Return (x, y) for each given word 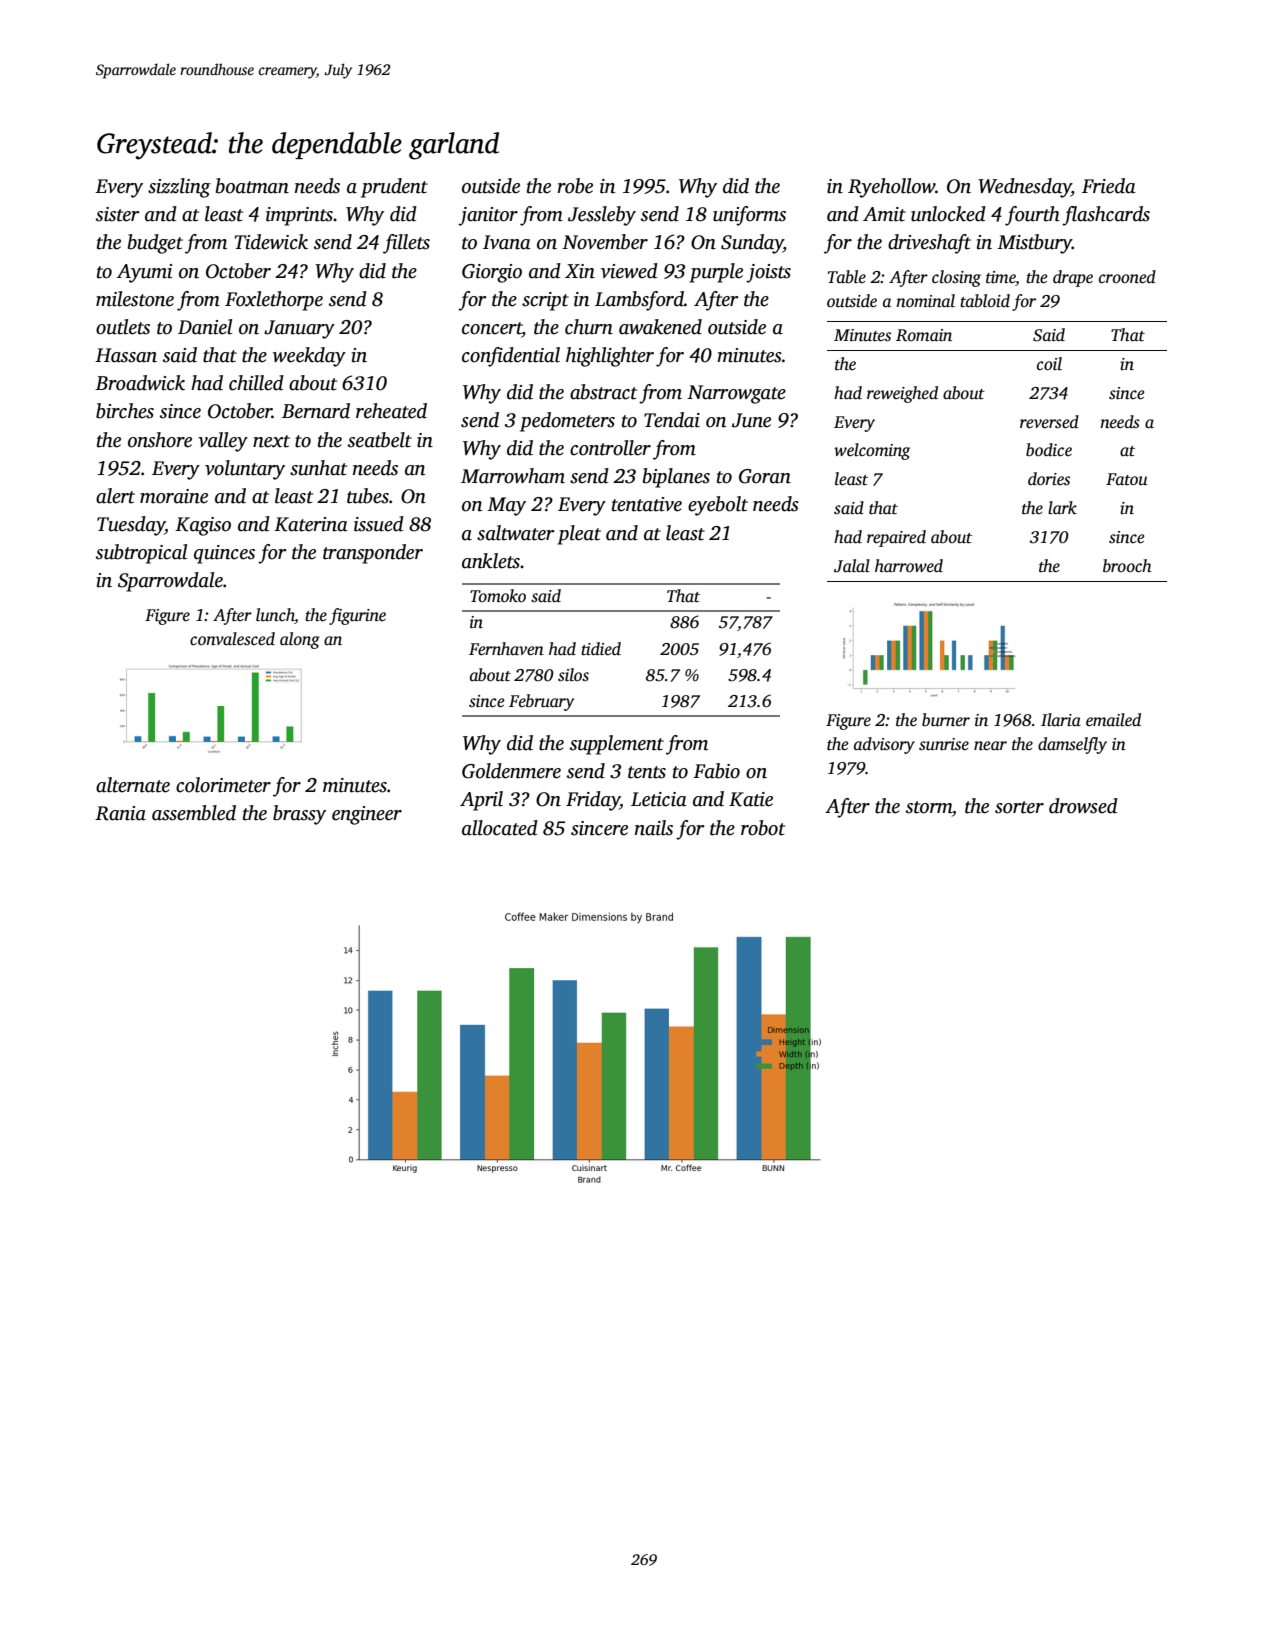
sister (118, 214)
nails (654, 828)
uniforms (749, 216)
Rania (120, 813)
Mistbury (1034, 244)
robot (763, 828)
